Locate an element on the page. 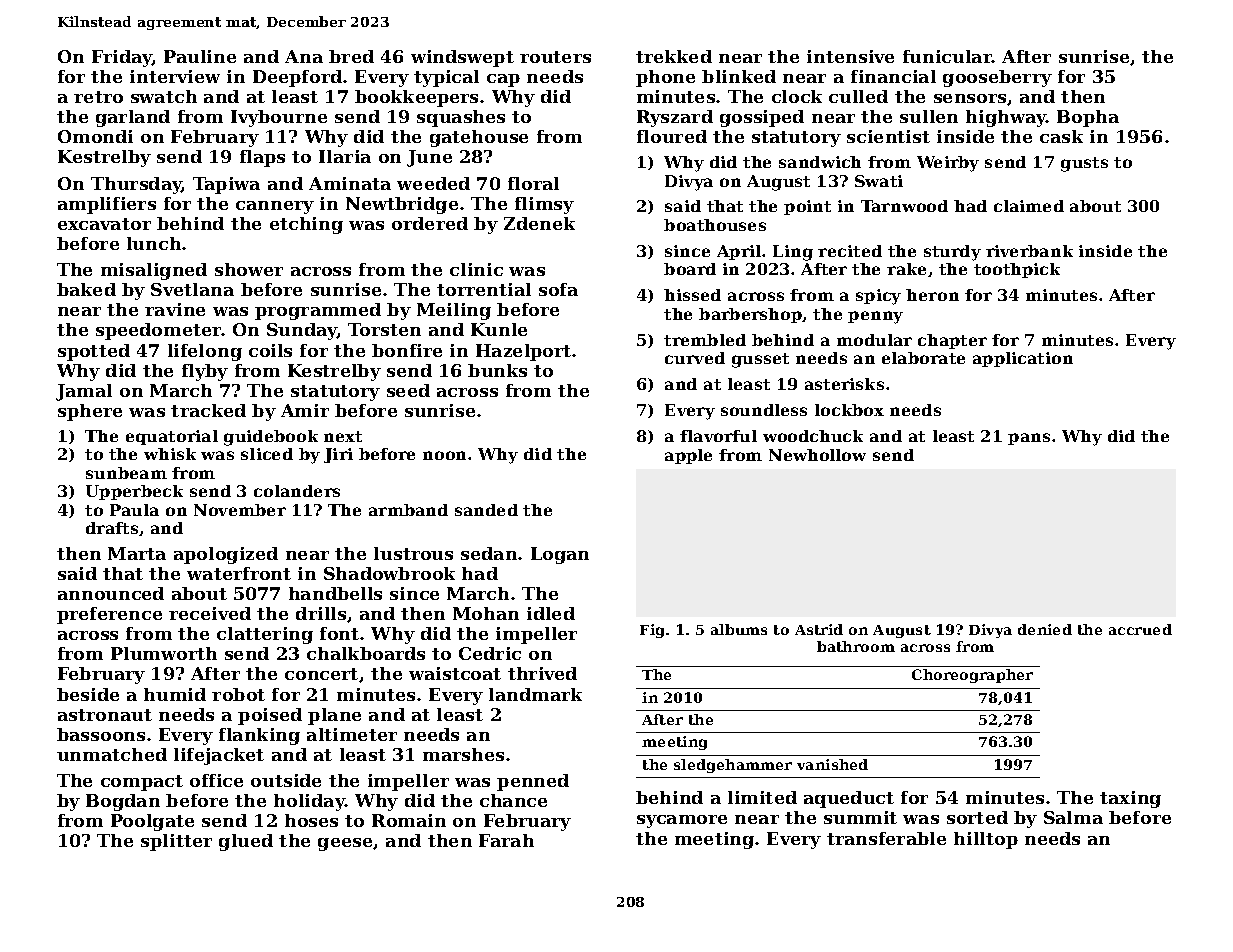  pans is located at coordinates (1029, 439).
